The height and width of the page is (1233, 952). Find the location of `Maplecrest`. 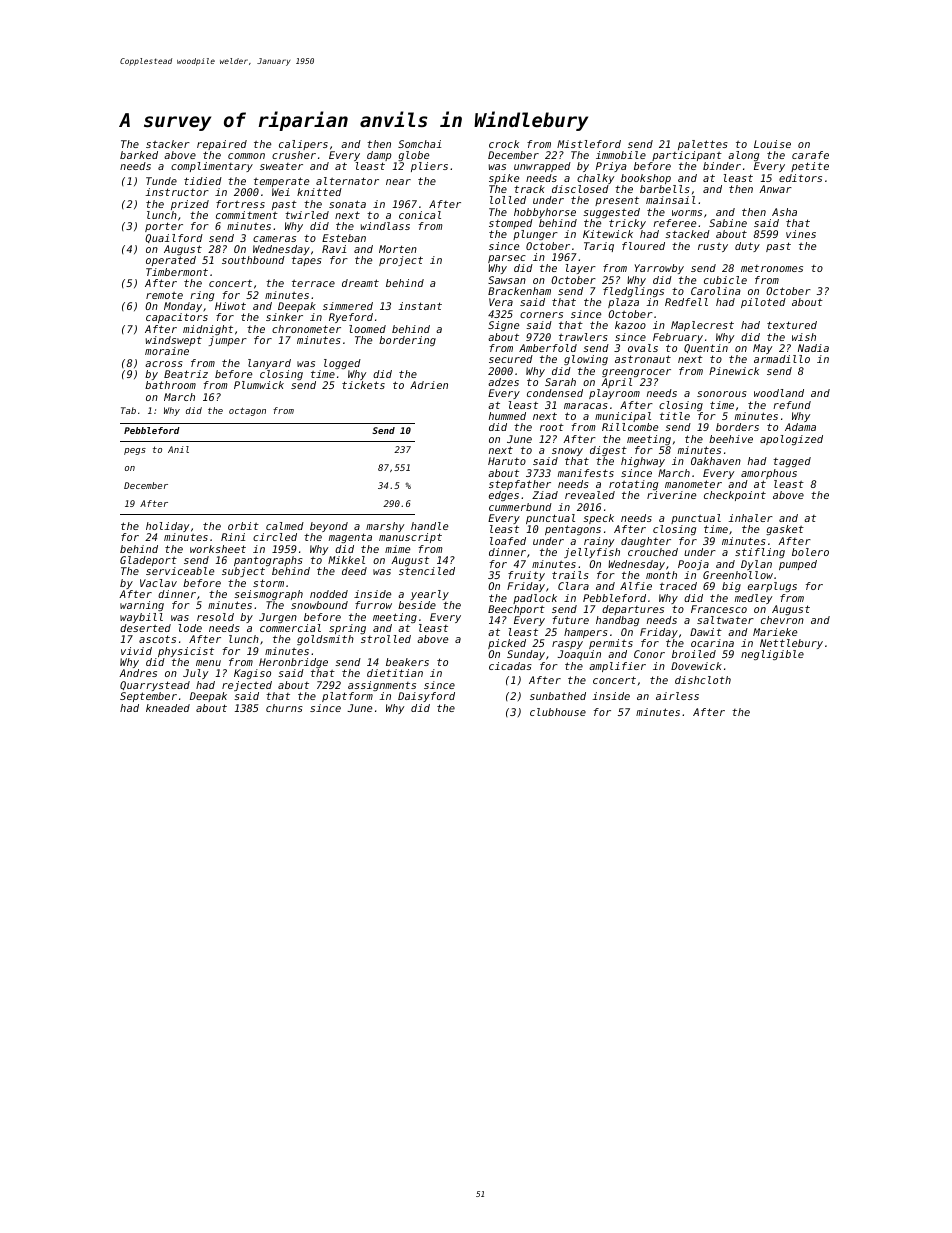

Maplecrest is located at coordinates (702, 326).
